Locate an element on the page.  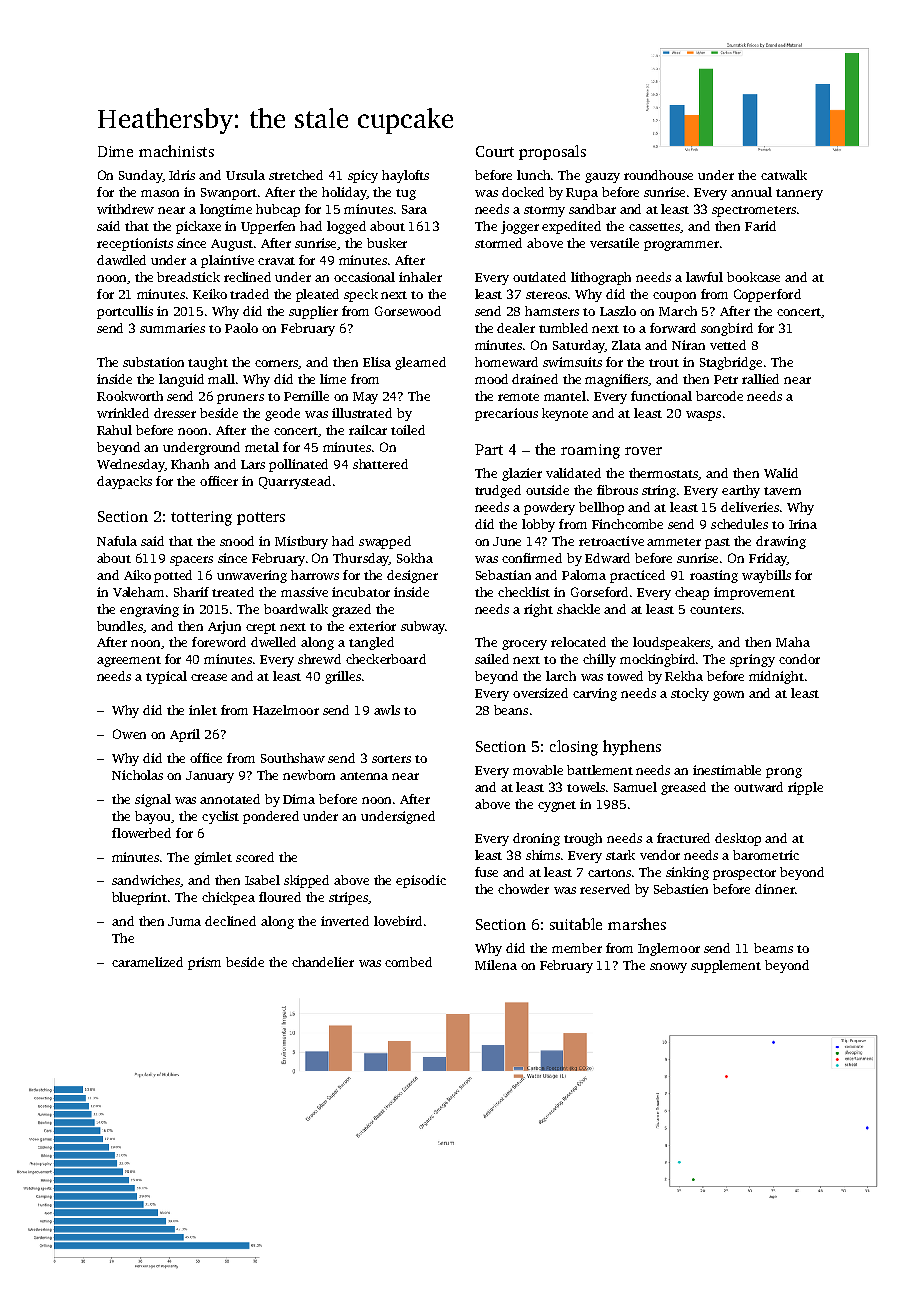
Samuel is located at coordinates (635, 787).
